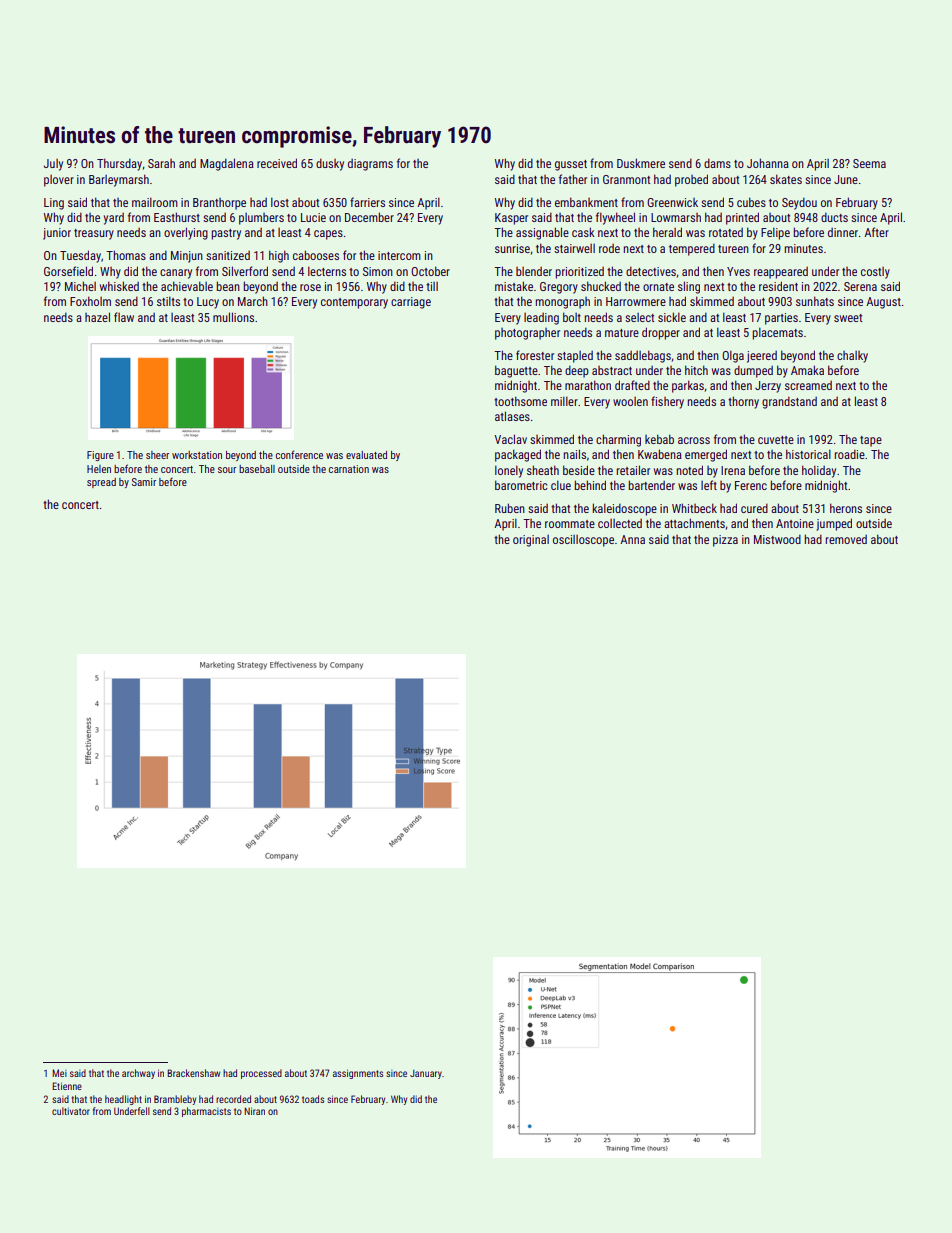 The width and height of the screenshot is (952, 1233). I want to click on oscilloscope, so click(583, 540).
